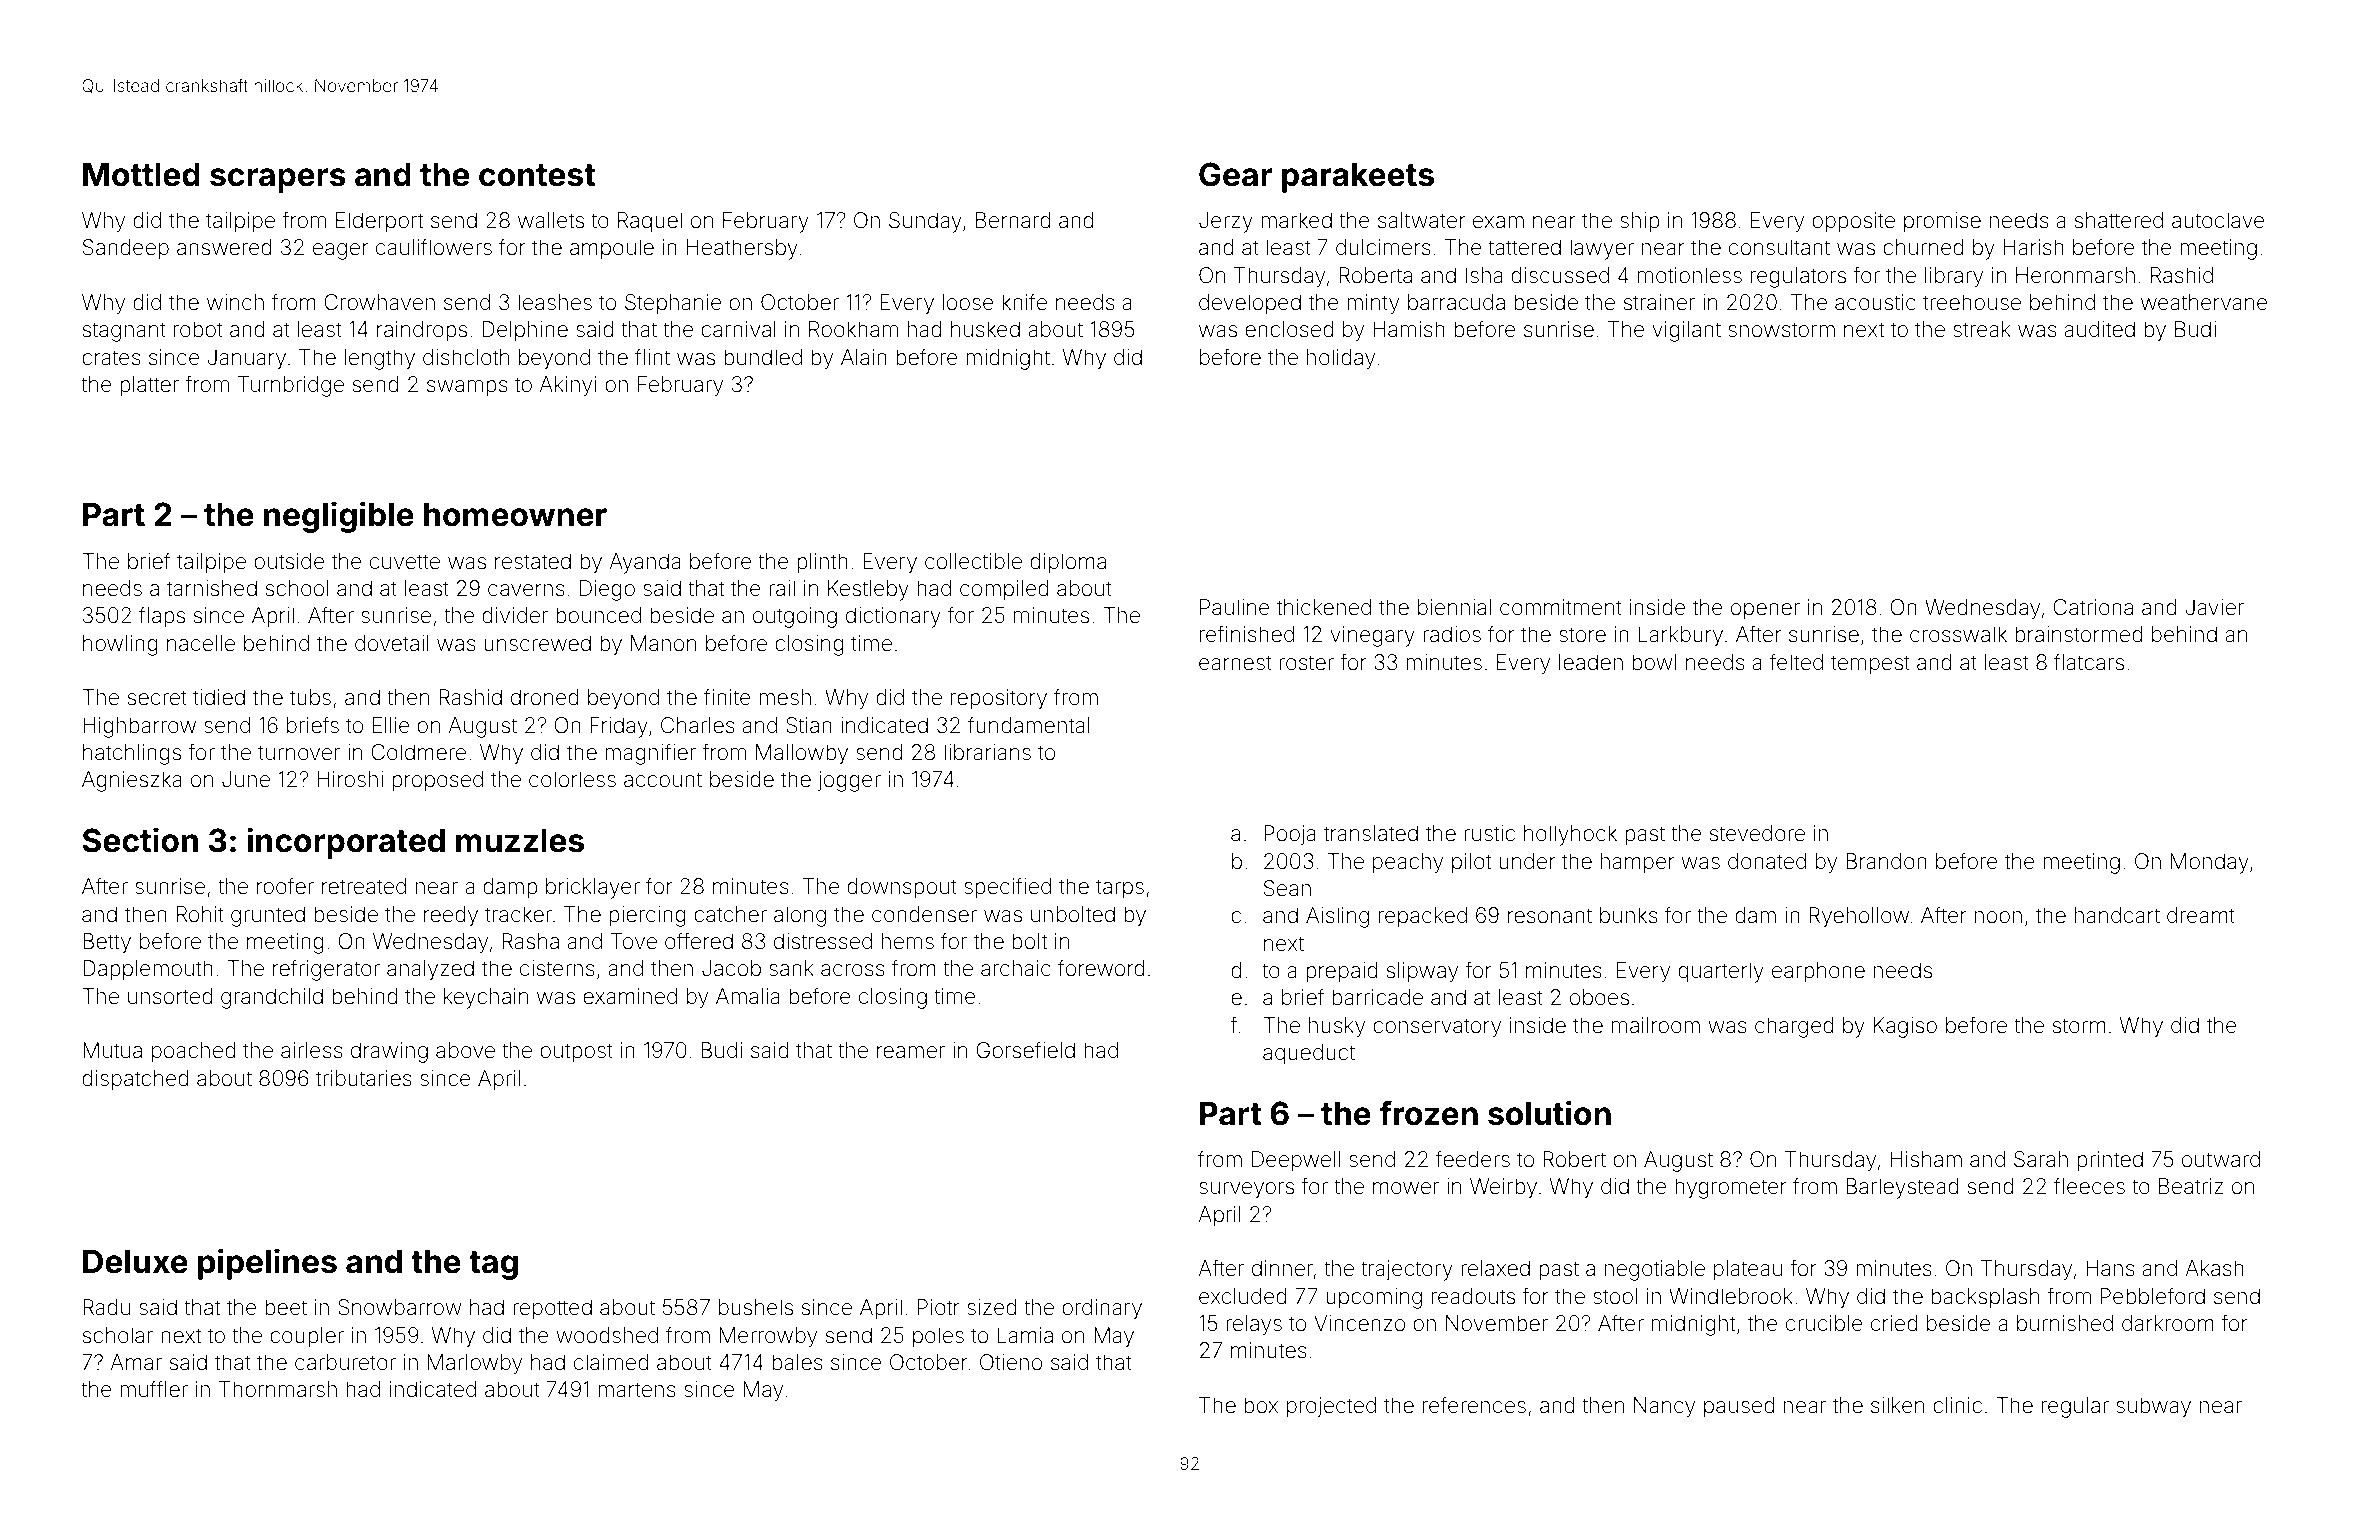 This screenshot has width=2359, height=1527. I want to click on reamer, so click(911, 1052).
